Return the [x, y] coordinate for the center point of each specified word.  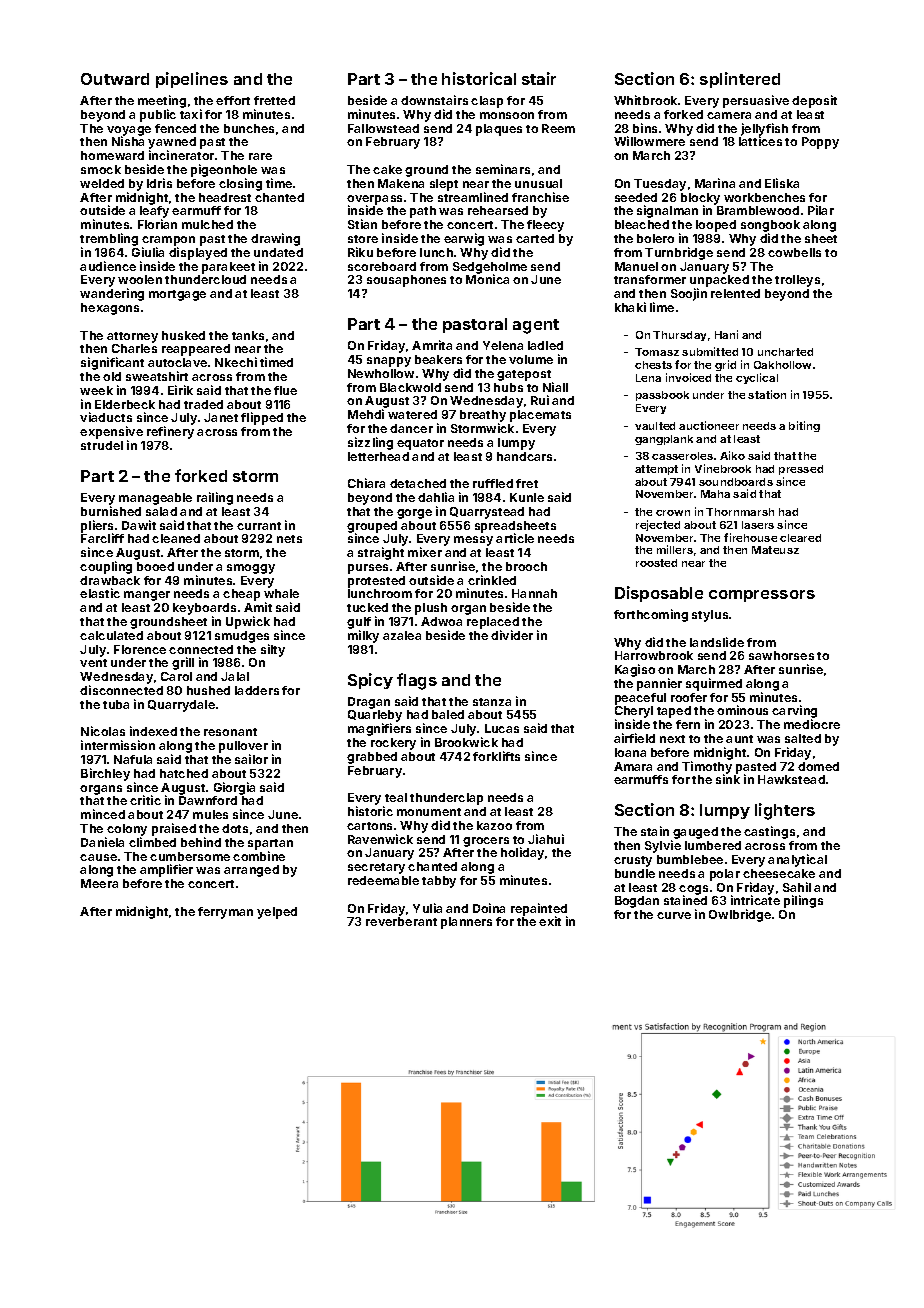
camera [729, 115]
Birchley [105, 774]
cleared [800, 538]
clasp [487, 102]
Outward [115, 79]
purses [368, 569]
